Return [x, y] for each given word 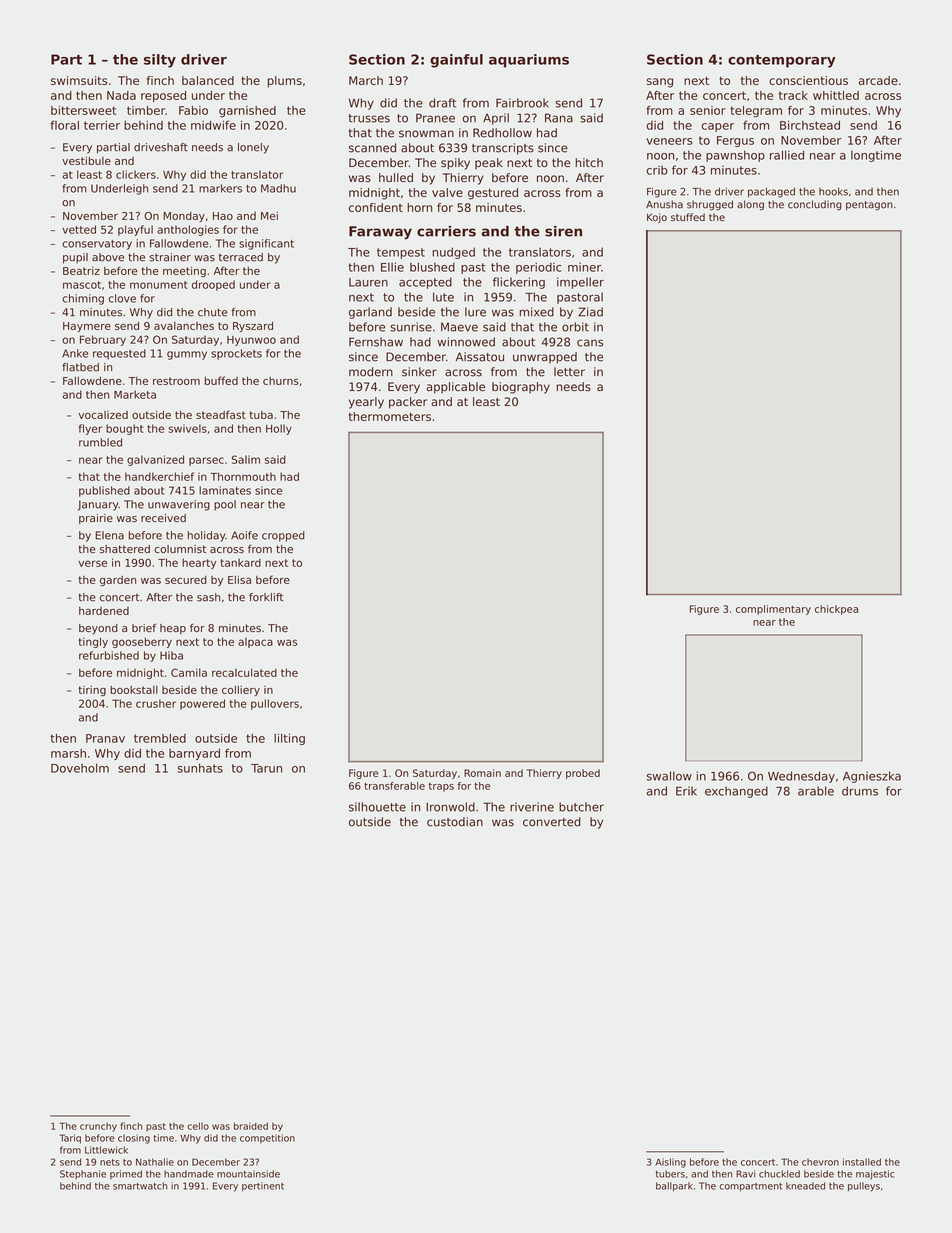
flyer [90, 429]
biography [521, 388]
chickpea [836, 610]
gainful [456, 61]
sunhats [200, 768]
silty [160, 61]
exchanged [736, 792]
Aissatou [480, 357]
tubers [670, 1174]
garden [118, 581]
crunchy [98, 1127]
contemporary [782, 61]
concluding [815, 205]
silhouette [377, 807]
